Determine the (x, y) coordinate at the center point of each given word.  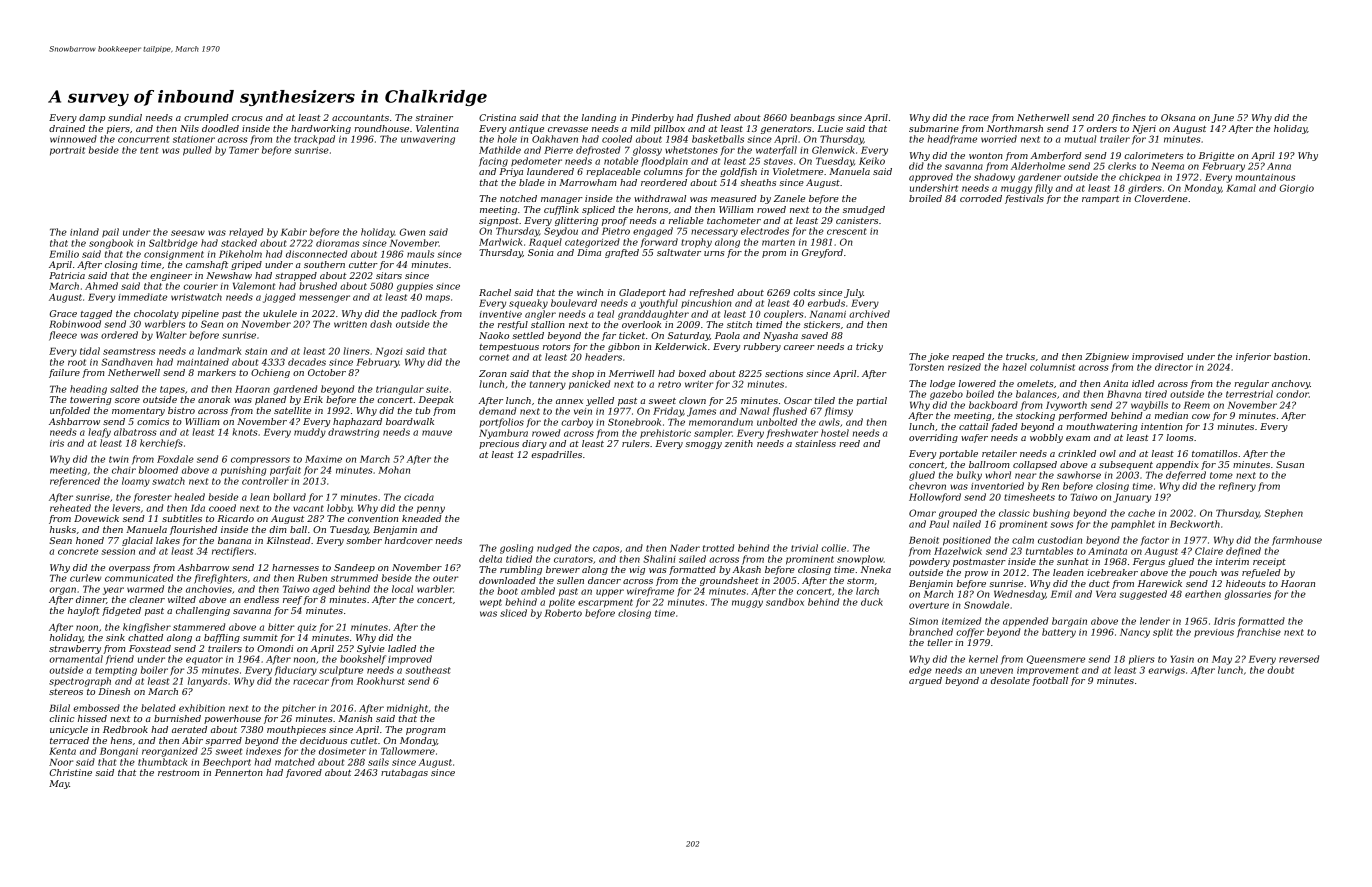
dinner (91, 599)
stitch (739, 324)
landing (599, 118)
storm (860, 581)
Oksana (1178, 117)
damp (92, 118)
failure (64, 373)
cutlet (364, 740)
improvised (1158, 357)
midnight (407, 709)
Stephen (1283, 513)
